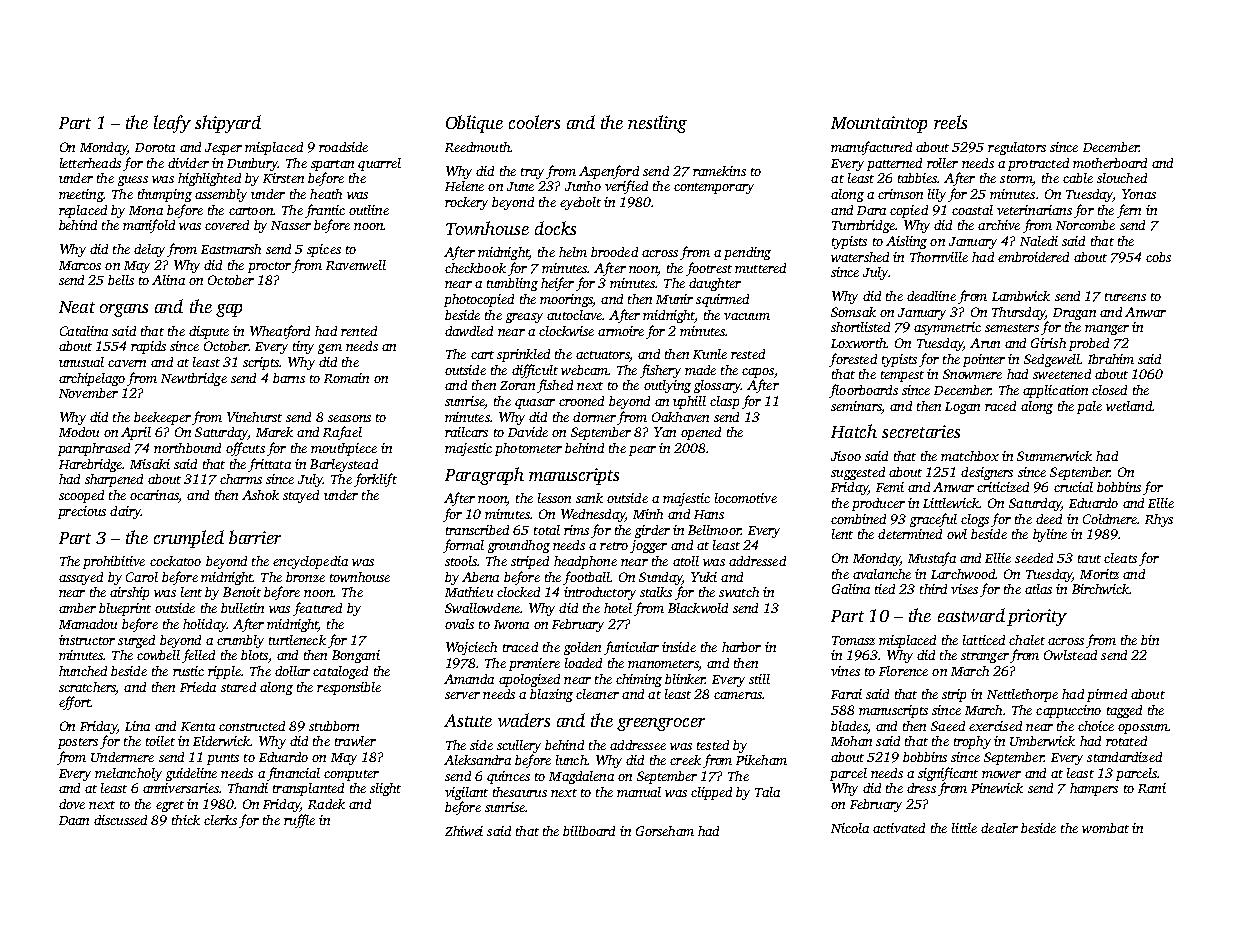 Image resolution: width=1233 pixels, height=952 pixels. What do you see at coordinates (289, 378) in the page?
I see `barns` at bounding box center [289, 378].
